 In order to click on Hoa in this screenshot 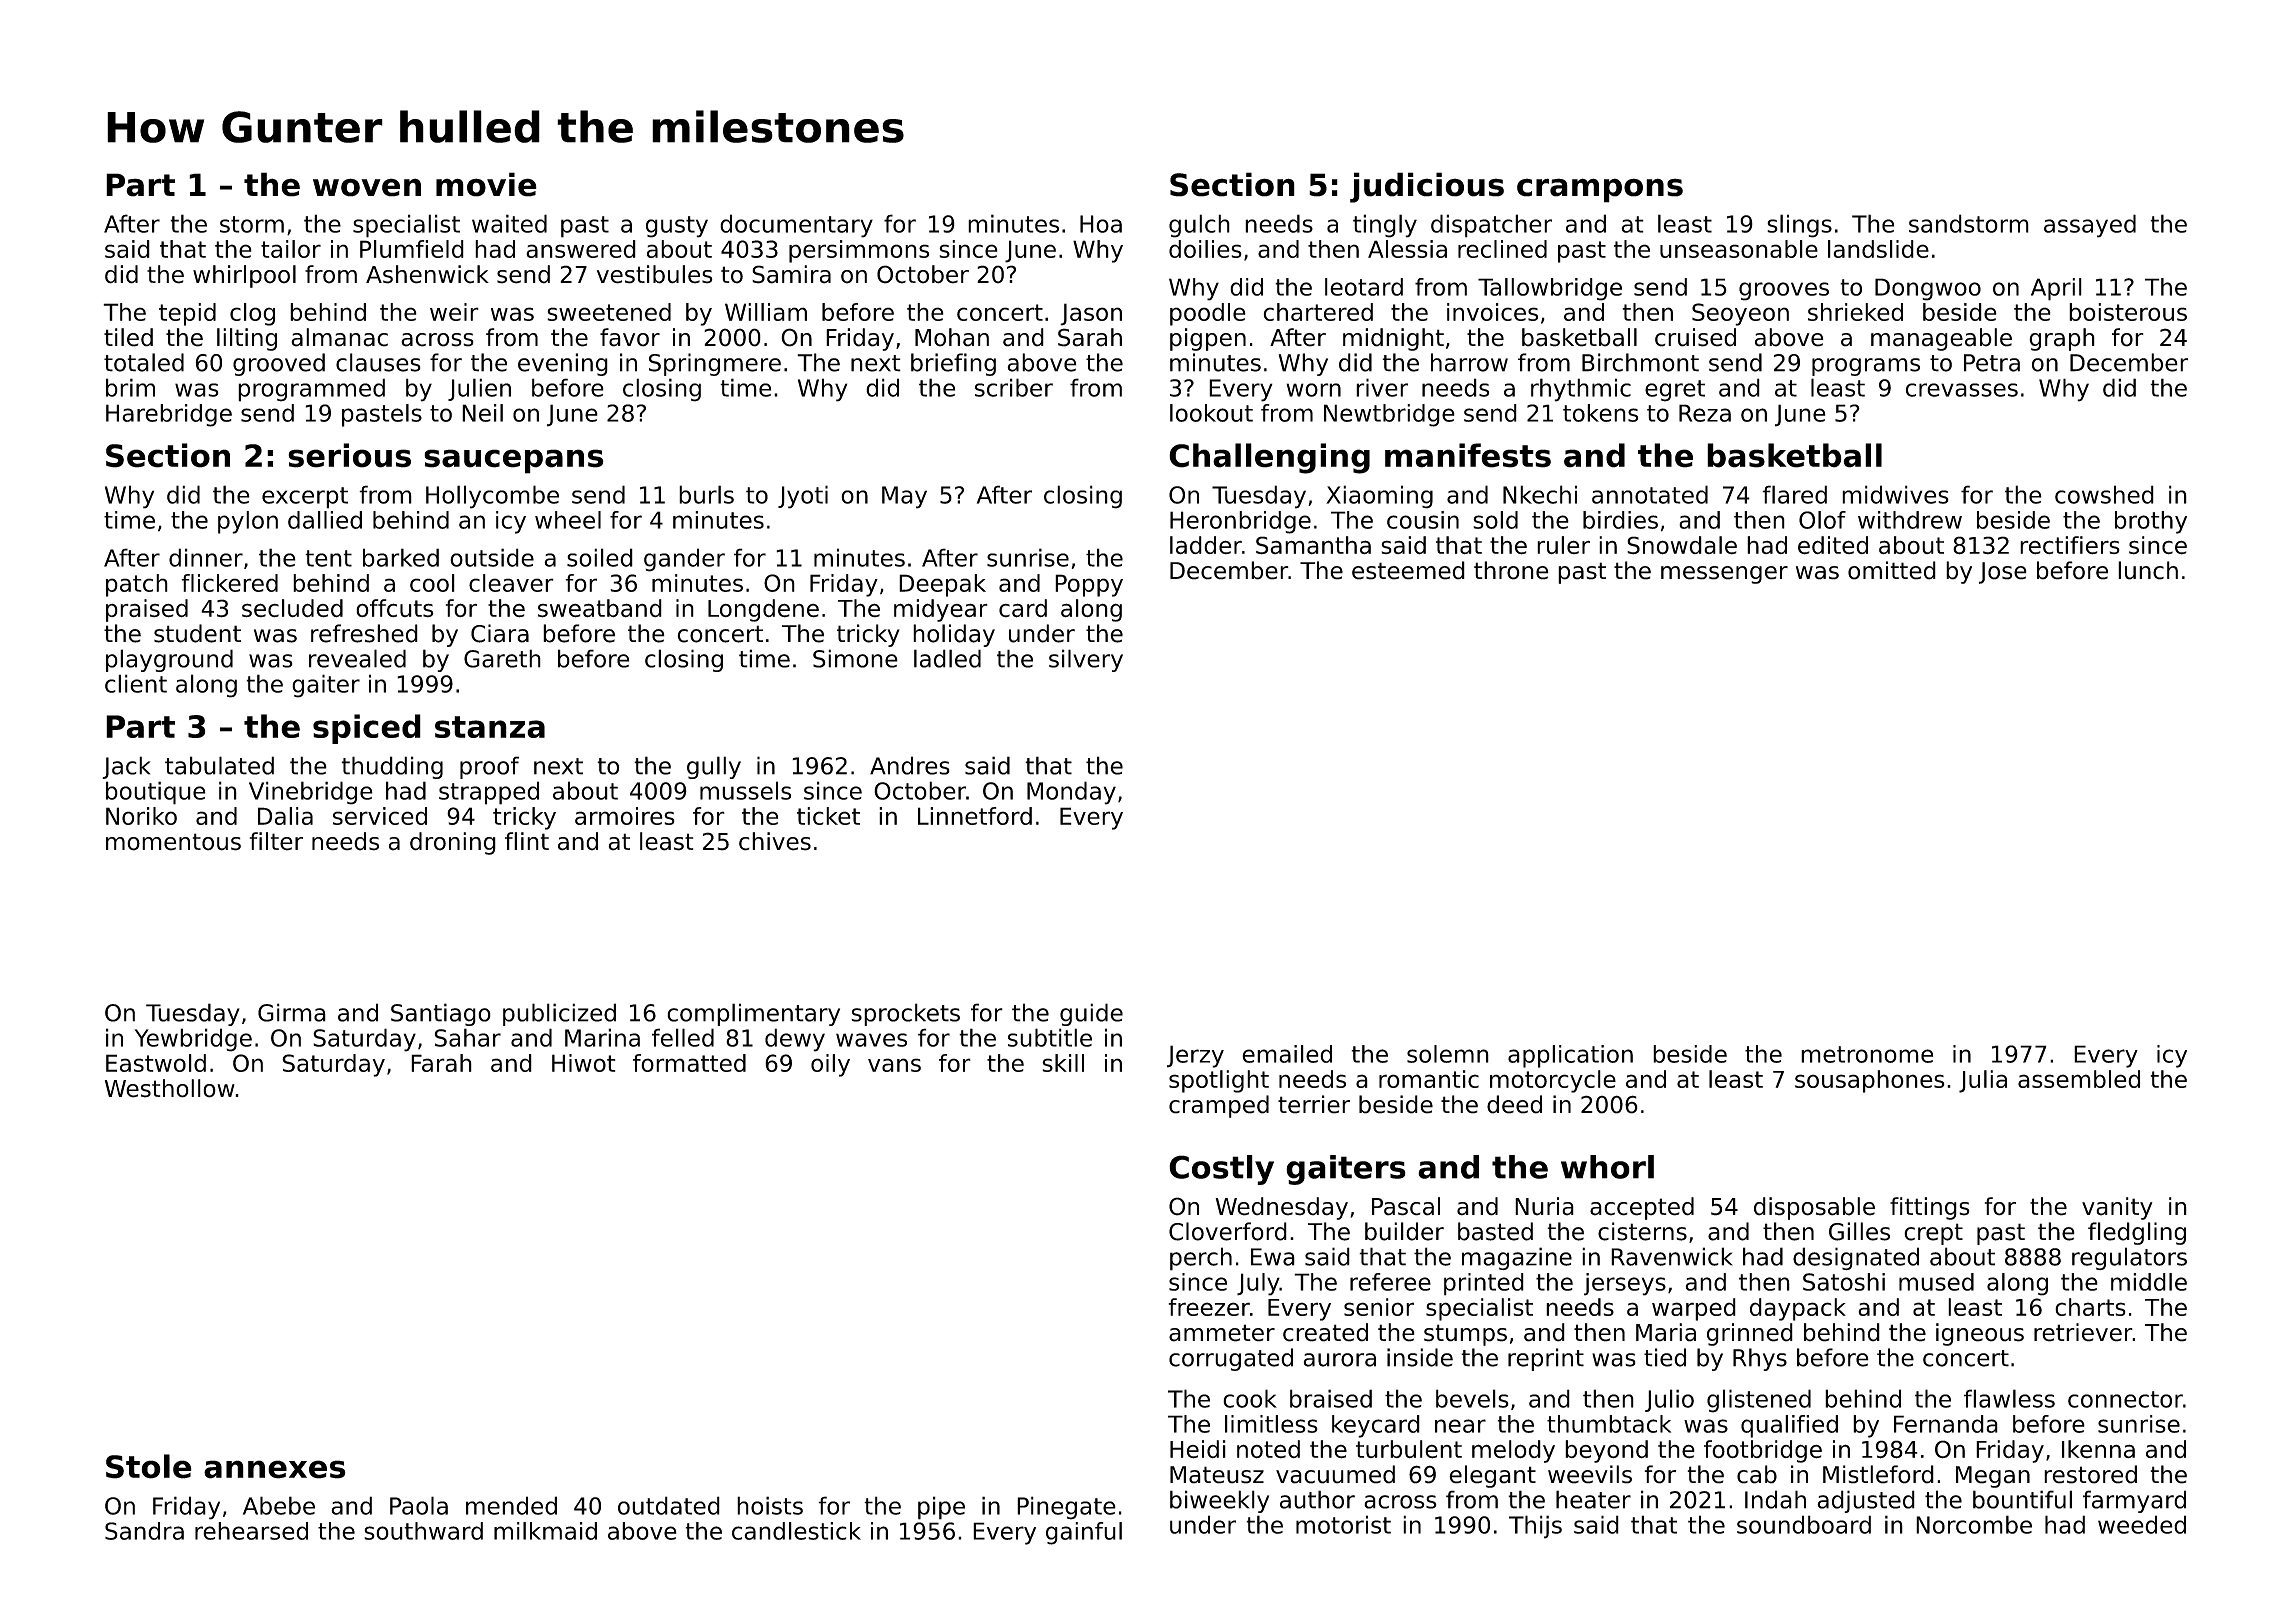, I will do `click(1101, 224)`.
